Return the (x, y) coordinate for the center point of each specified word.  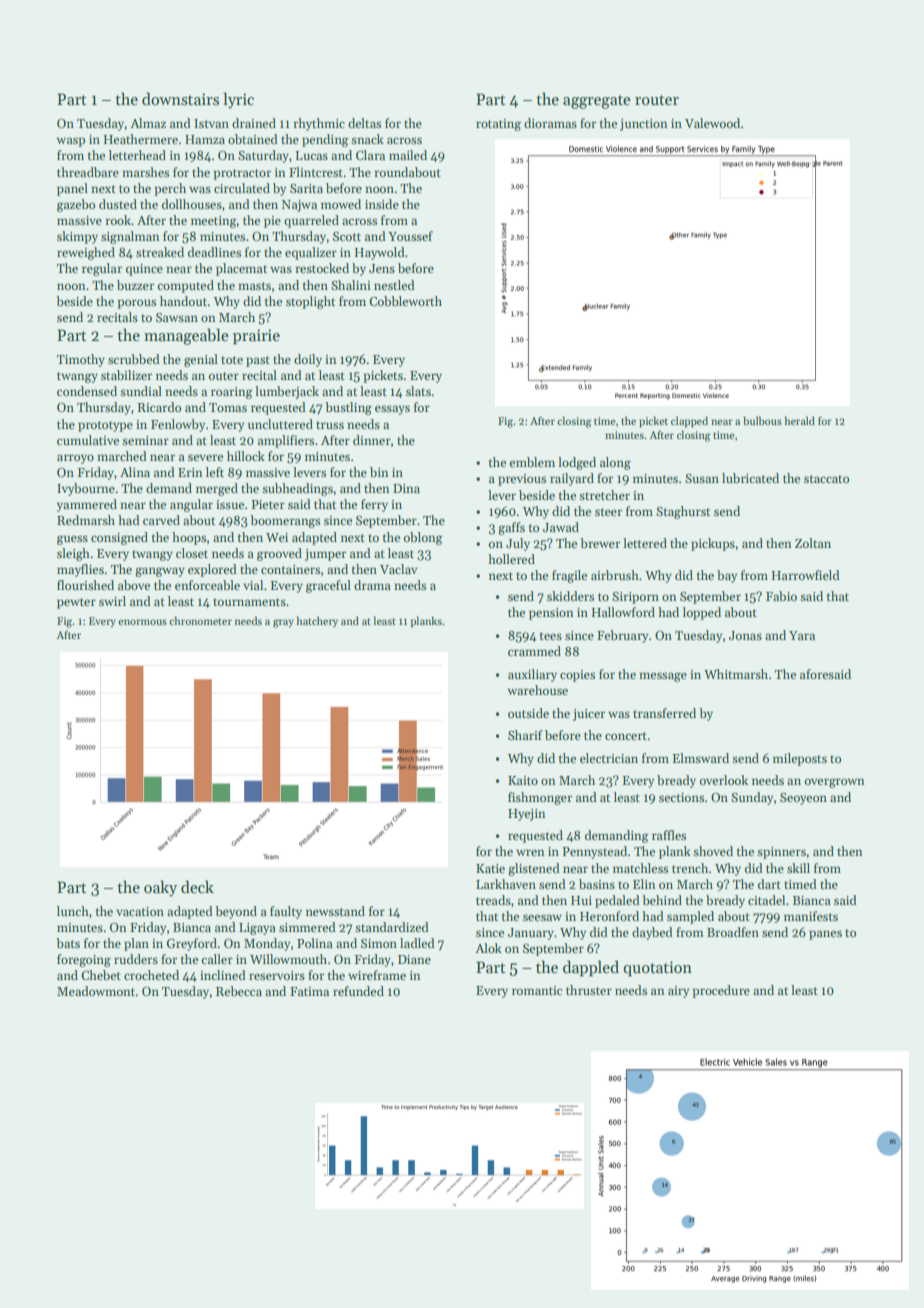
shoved (713, 851)
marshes (145, 172)
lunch (73, 911)
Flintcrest (316, 172)
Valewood (712, 123)
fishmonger (540, 798)
